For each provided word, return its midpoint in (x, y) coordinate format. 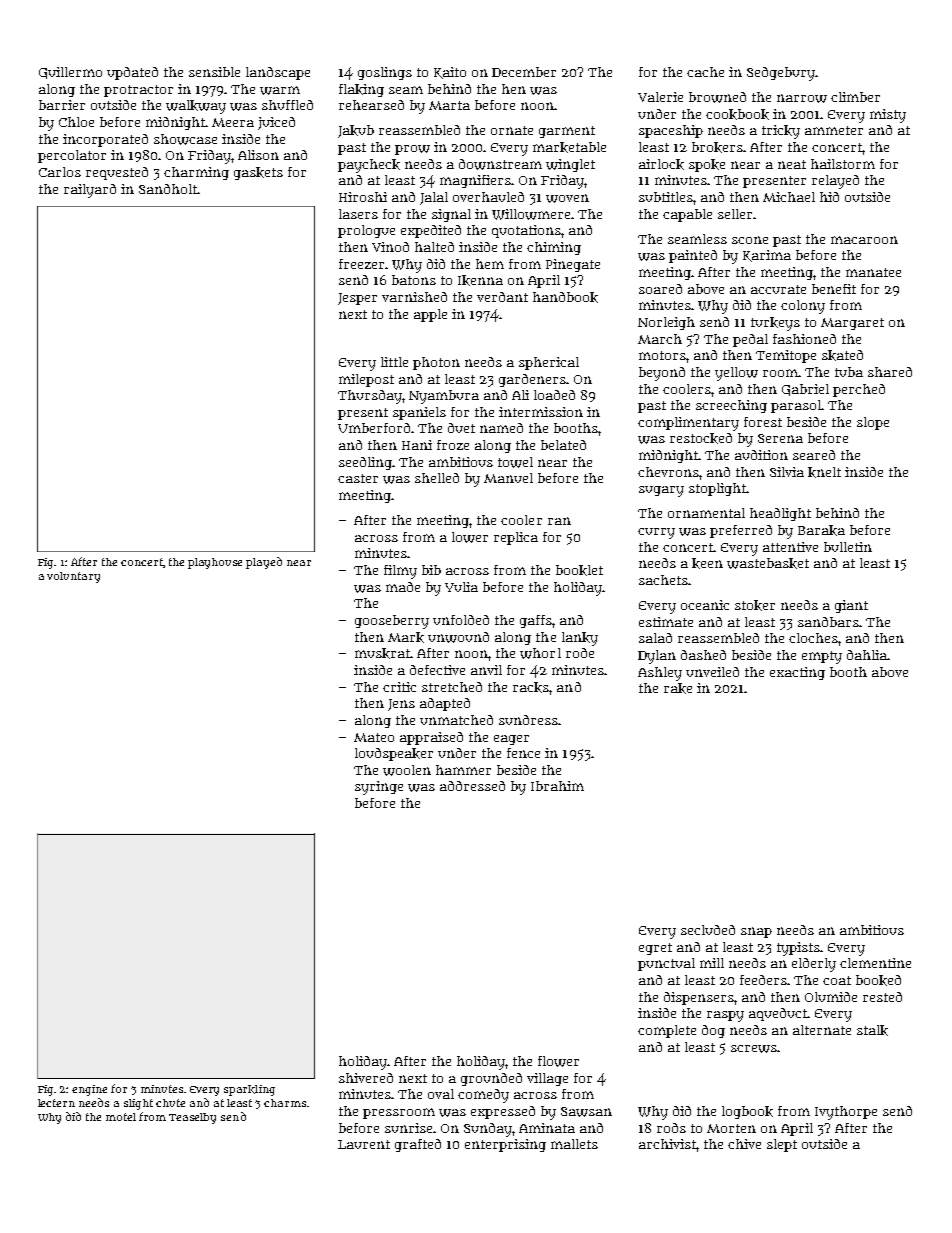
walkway (196, 107)
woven (567, 198)
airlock (661, 164)
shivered (366, 1078)
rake (678, 688)
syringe (379, 788)
